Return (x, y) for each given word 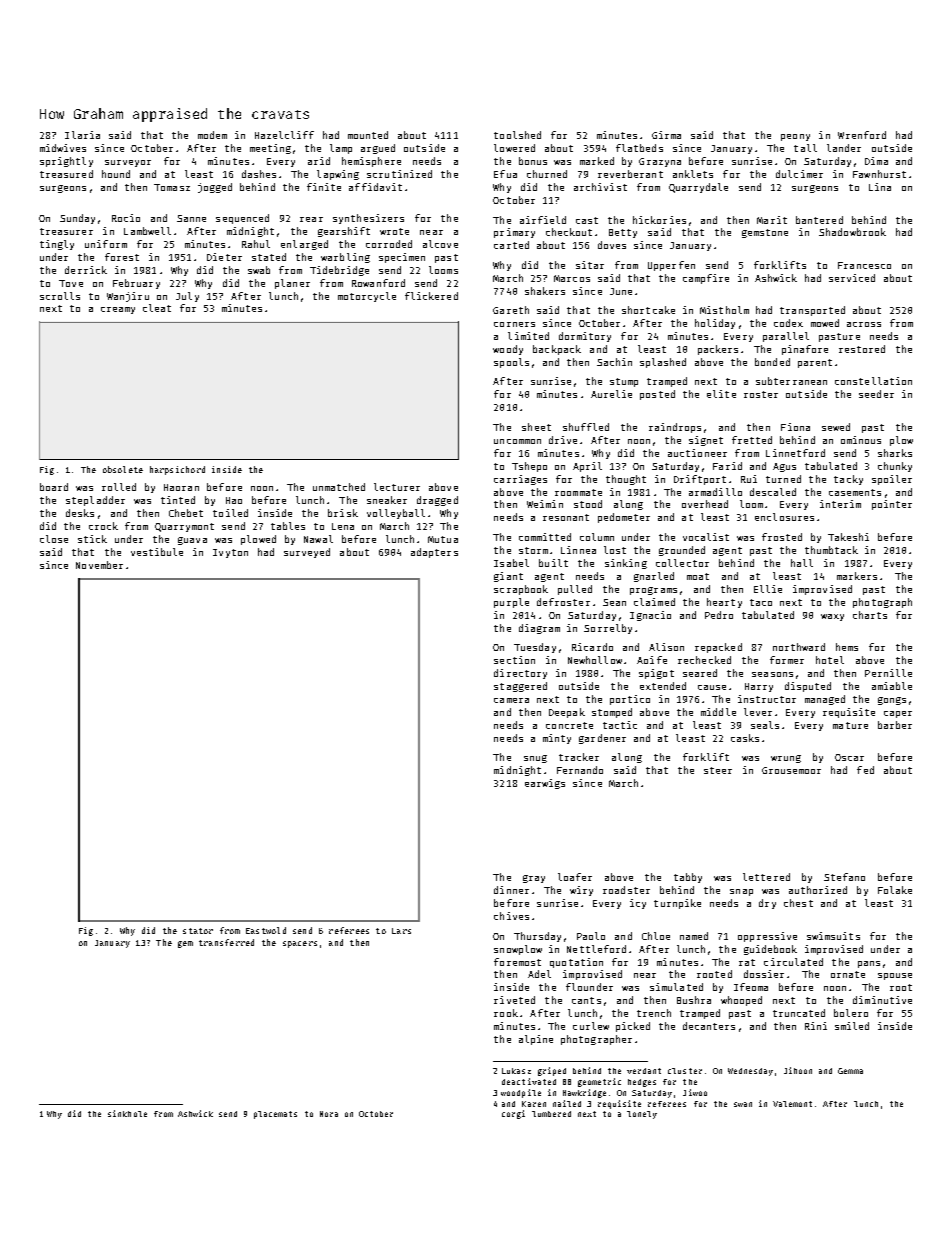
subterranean (791, 381)
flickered (431, 296)
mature (850, 725)
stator (198, 931)
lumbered (551, 1114)
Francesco (864, 265)
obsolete (123, 469)
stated (269, 257)
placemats (275, 1115)
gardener (602, 739)
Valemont (792, 1104)
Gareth (511, 310)
